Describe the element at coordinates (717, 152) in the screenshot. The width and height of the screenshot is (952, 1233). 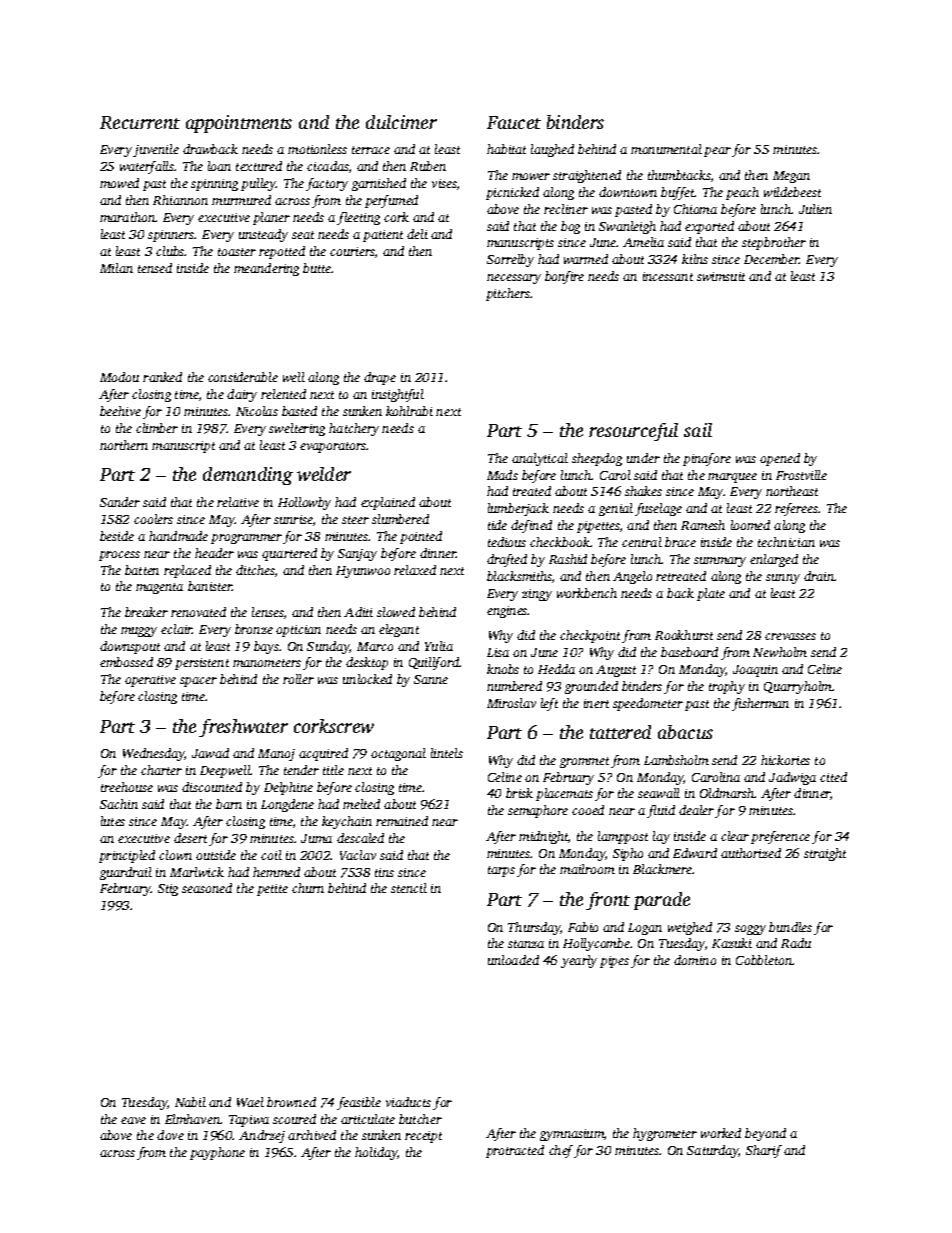
I see `pear` at that location.
